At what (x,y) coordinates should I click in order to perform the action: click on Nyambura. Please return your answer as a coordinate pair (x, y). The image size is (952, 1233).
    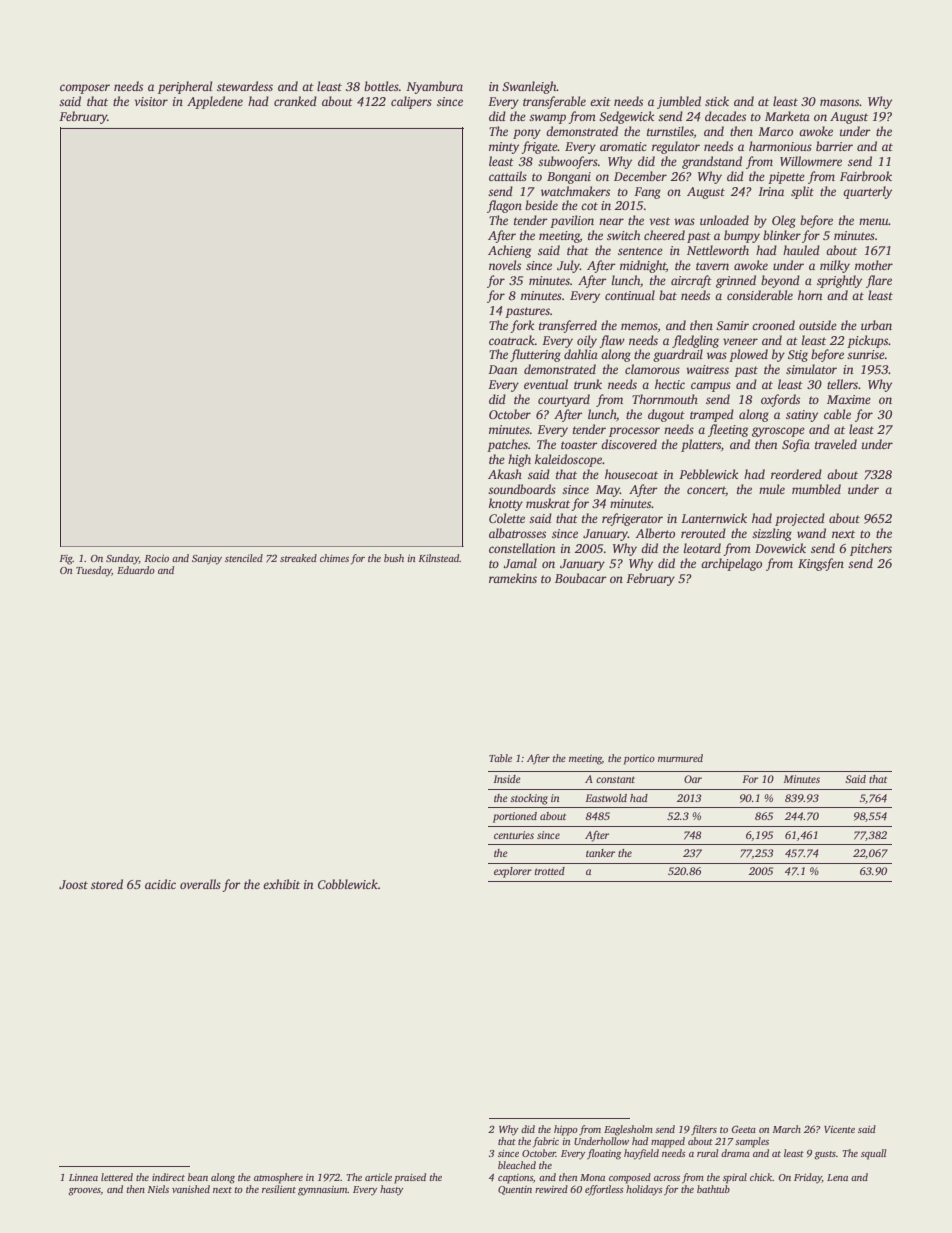
    Looking at the image, I should click on (434, 87).
